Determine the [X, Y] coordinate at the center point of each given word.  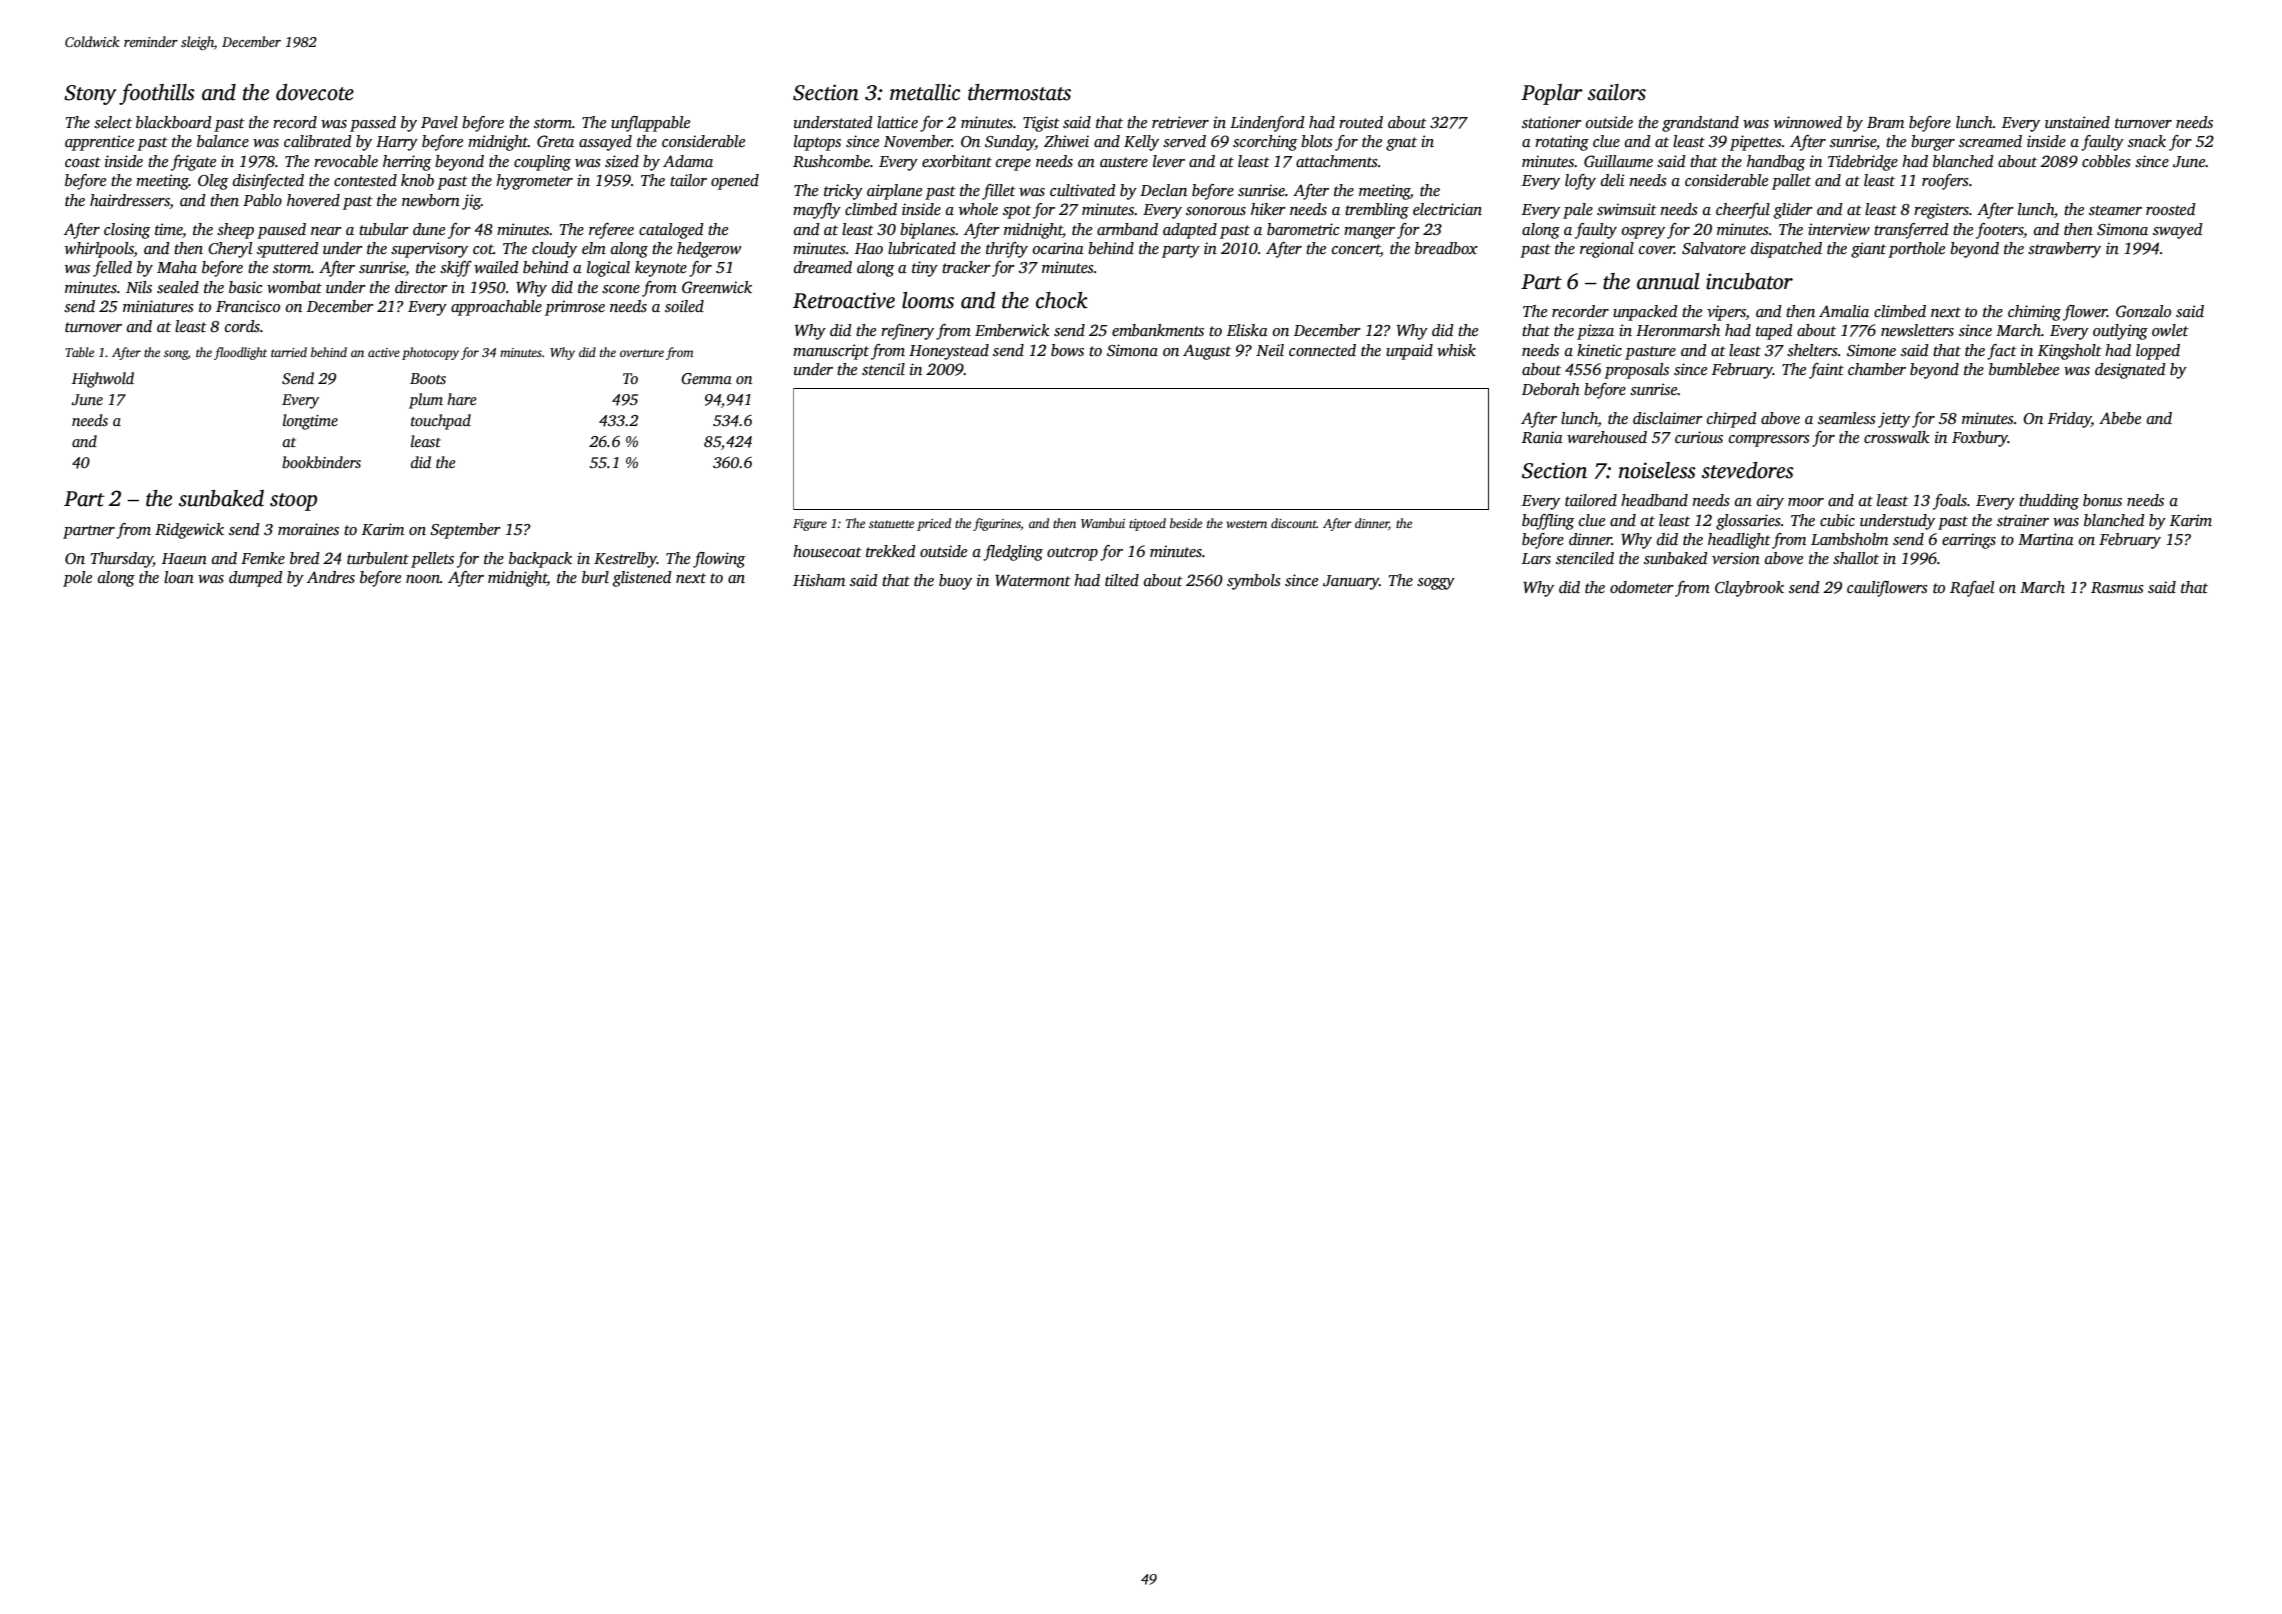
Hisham [819, 580]
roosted [2171, 209]
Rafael [1972, 589]
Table [79, 352]
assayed [605, 143]
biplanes [927, 231]
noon [423, 579]
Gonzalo [2143, 311]
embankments [1158, 330]
